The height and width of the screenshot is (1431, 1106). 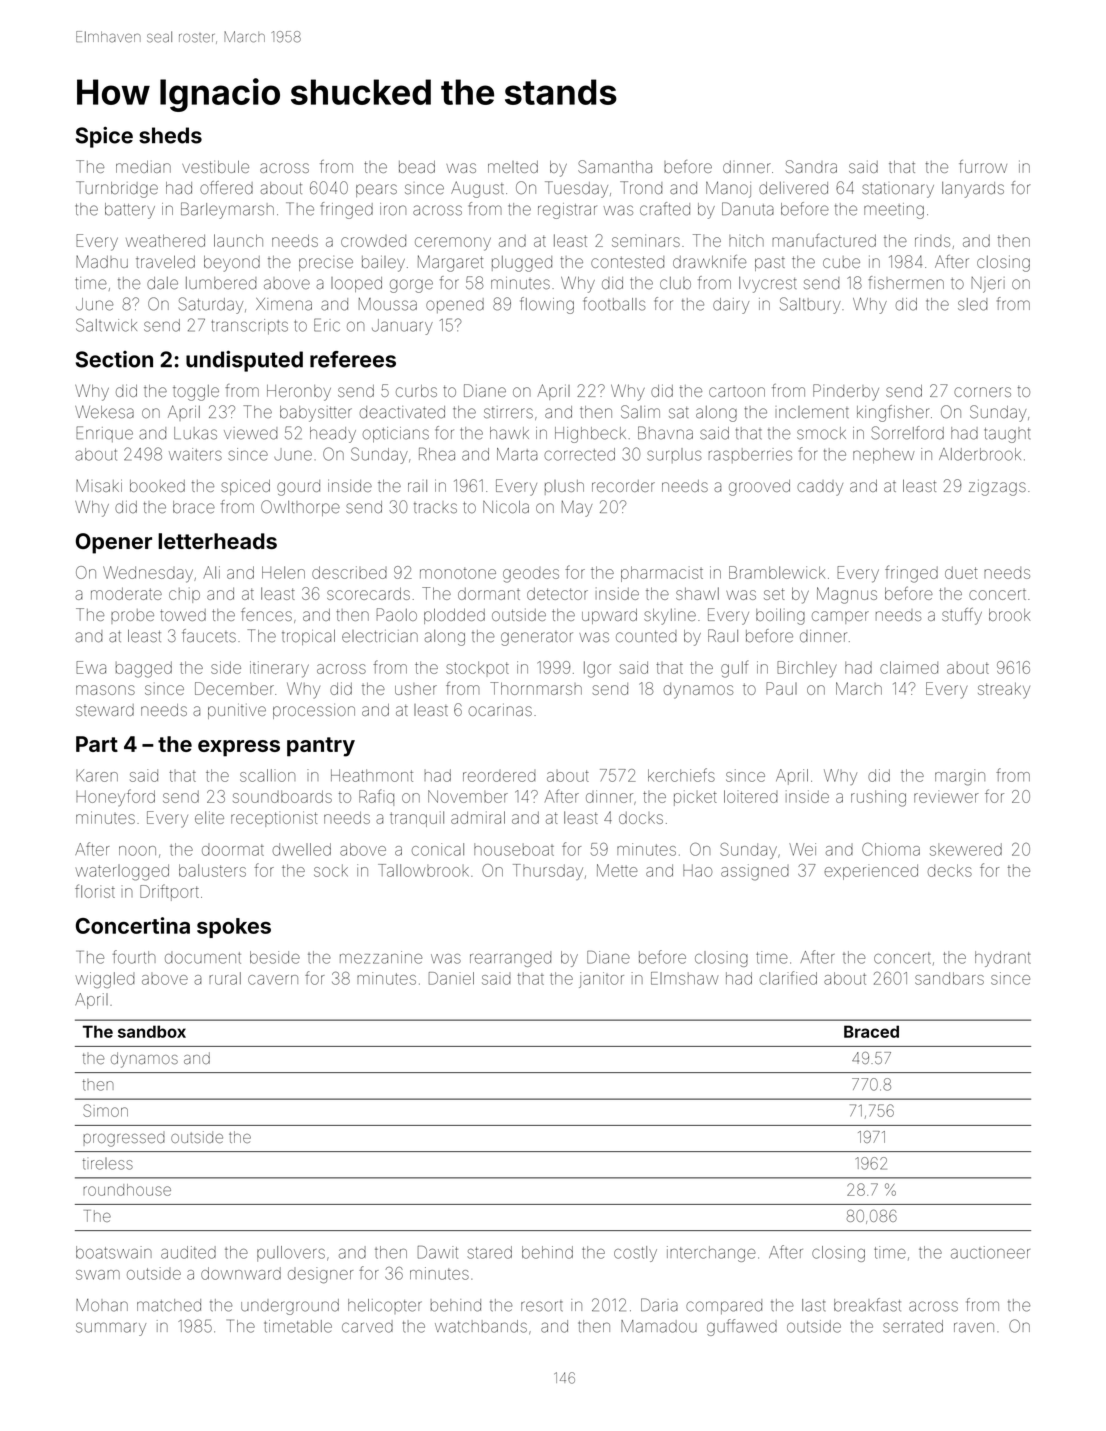 What do you see at coordinates (232, 264) in the screenshot?
I see `beyond` at bounding box center [232, 264].
